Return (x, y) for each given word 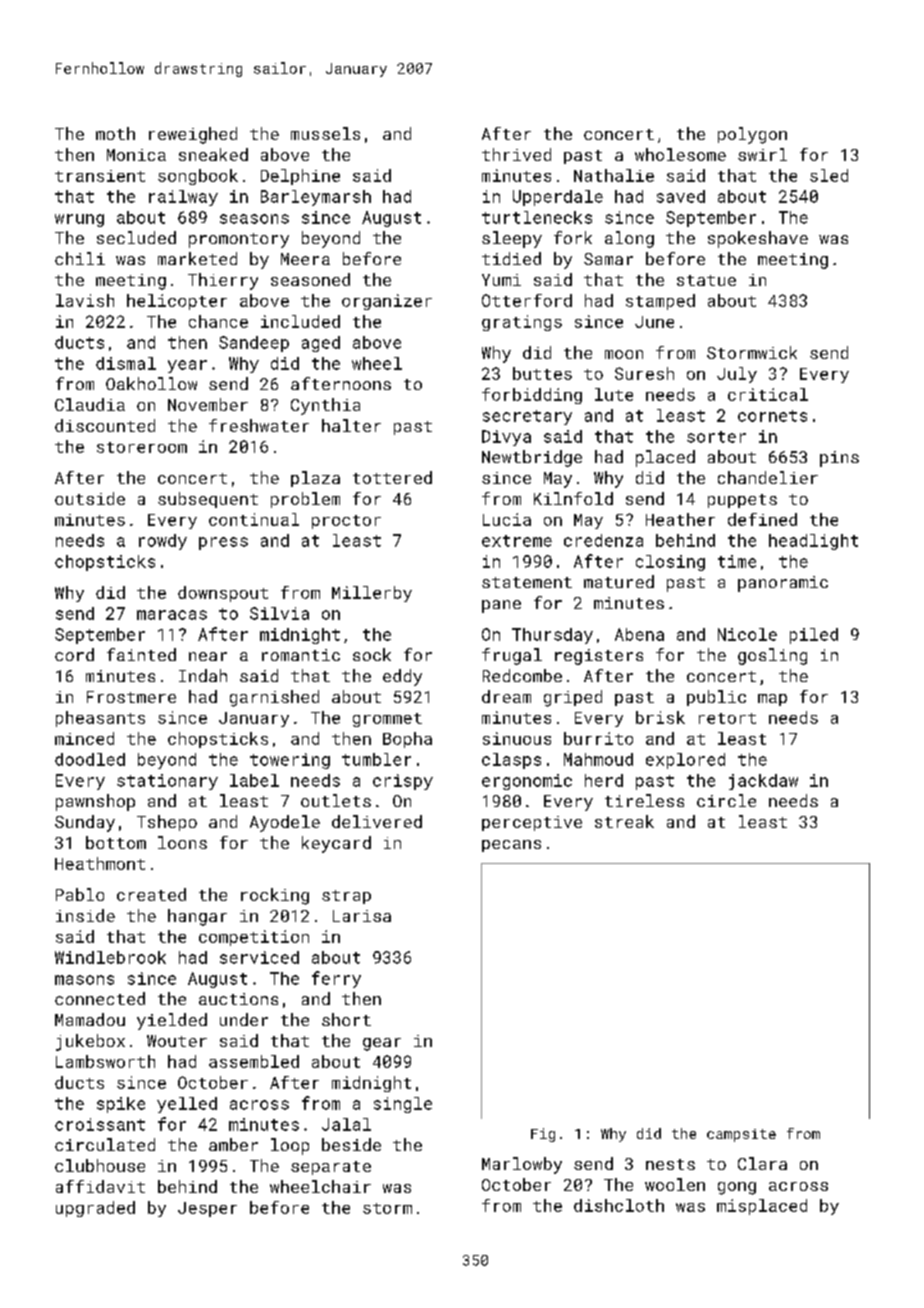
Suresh (644, 373)
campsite (741, 1135)
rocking (275, 896)
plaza (315, 479)
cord (74, 654)
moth (115, 133)
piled (814, 636)
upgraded (95, 1209)
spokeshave (758, 239)
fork (573, 237)
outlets (336, 800)
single (403, 1105)
